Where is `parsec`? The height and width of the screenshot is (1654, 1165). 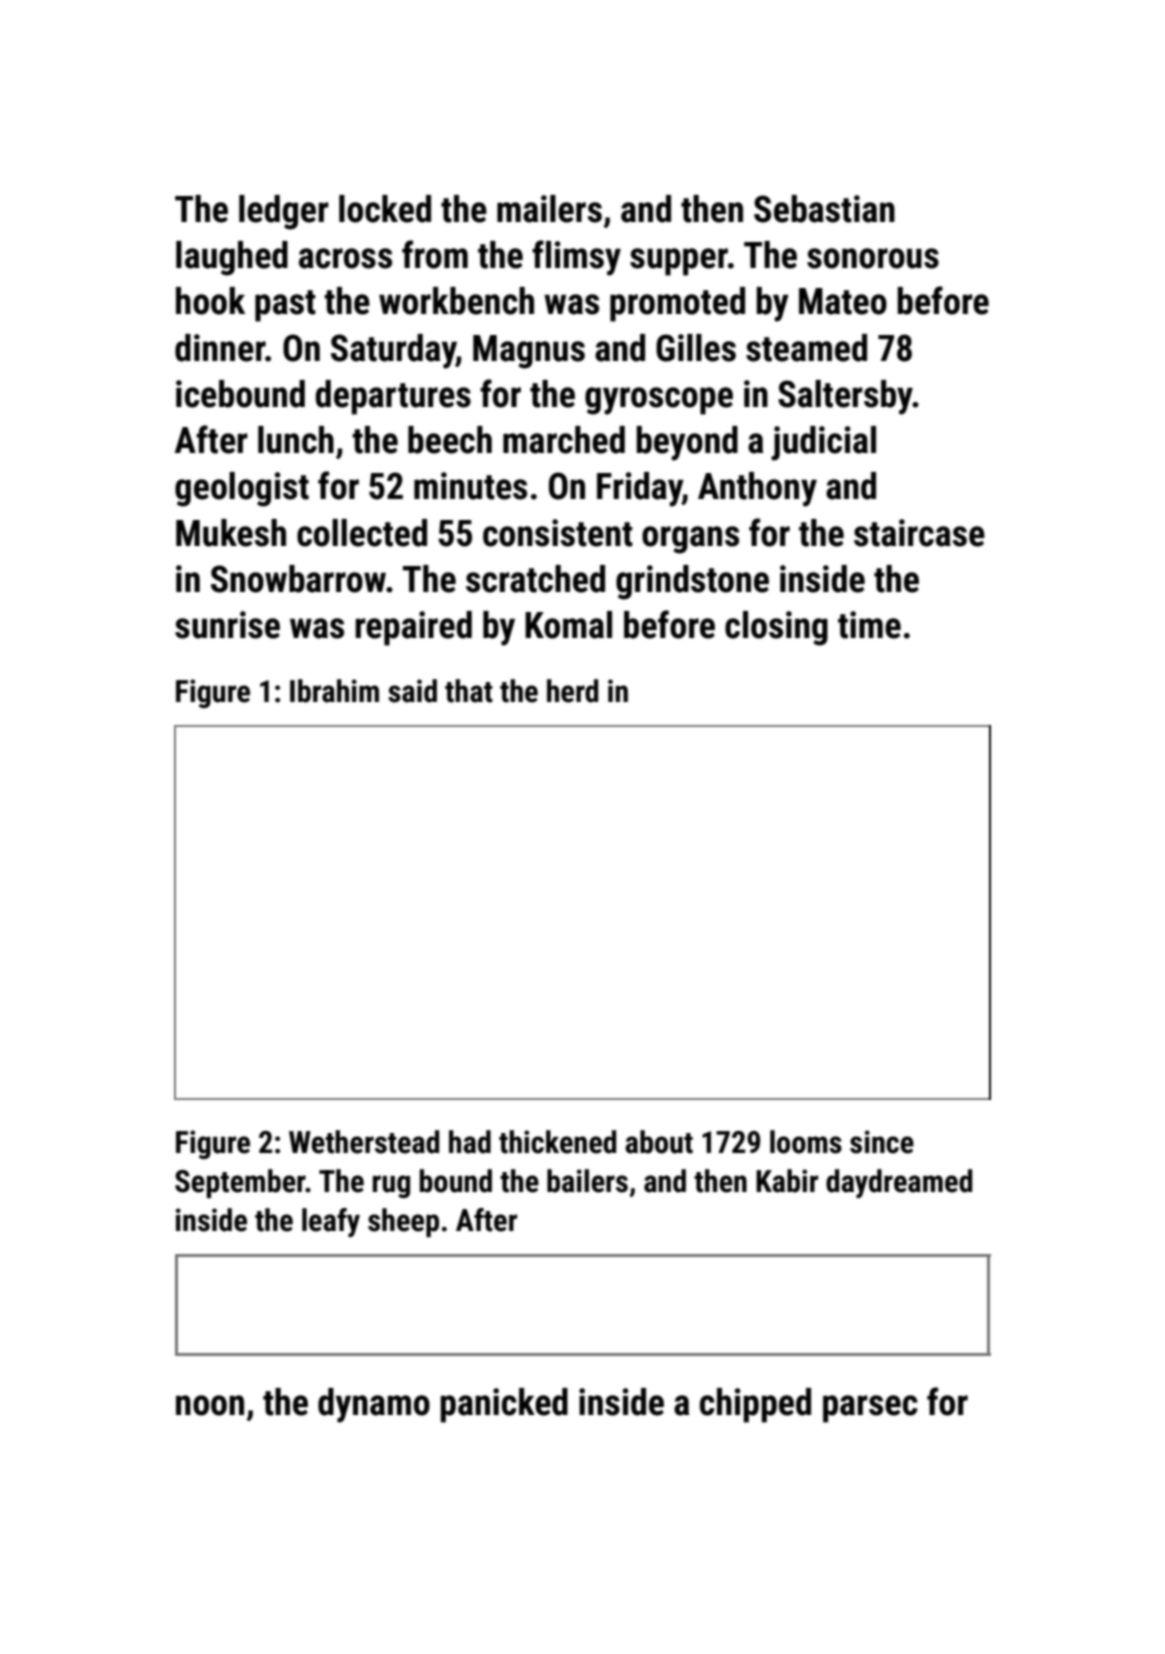 parsec is located at coordinates (870, 1409).
